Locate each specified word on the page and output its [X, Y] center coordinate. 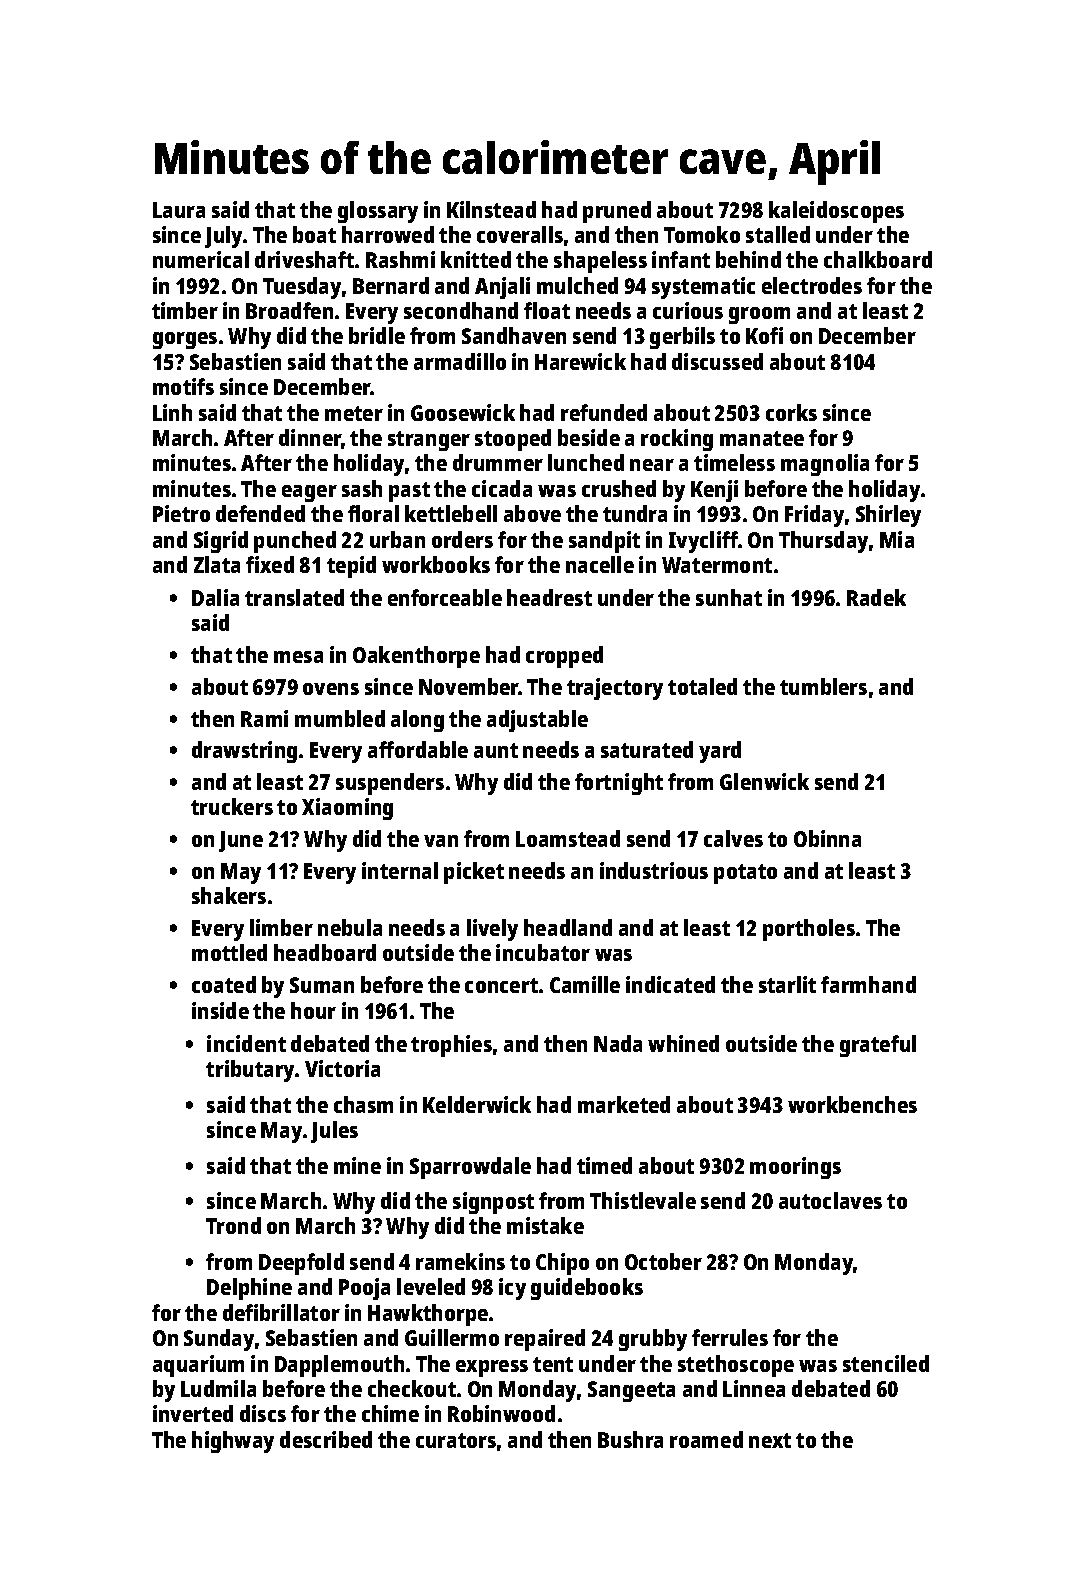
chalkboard [878, 259]
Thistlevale [643, 1200]
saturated [647, 749]
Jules [334, 1132]
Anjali [502, 288]
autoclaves [830, 1200]
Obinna [827, 838]
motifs [183, 386]
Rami [264, 718]
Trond [233, 1225]
